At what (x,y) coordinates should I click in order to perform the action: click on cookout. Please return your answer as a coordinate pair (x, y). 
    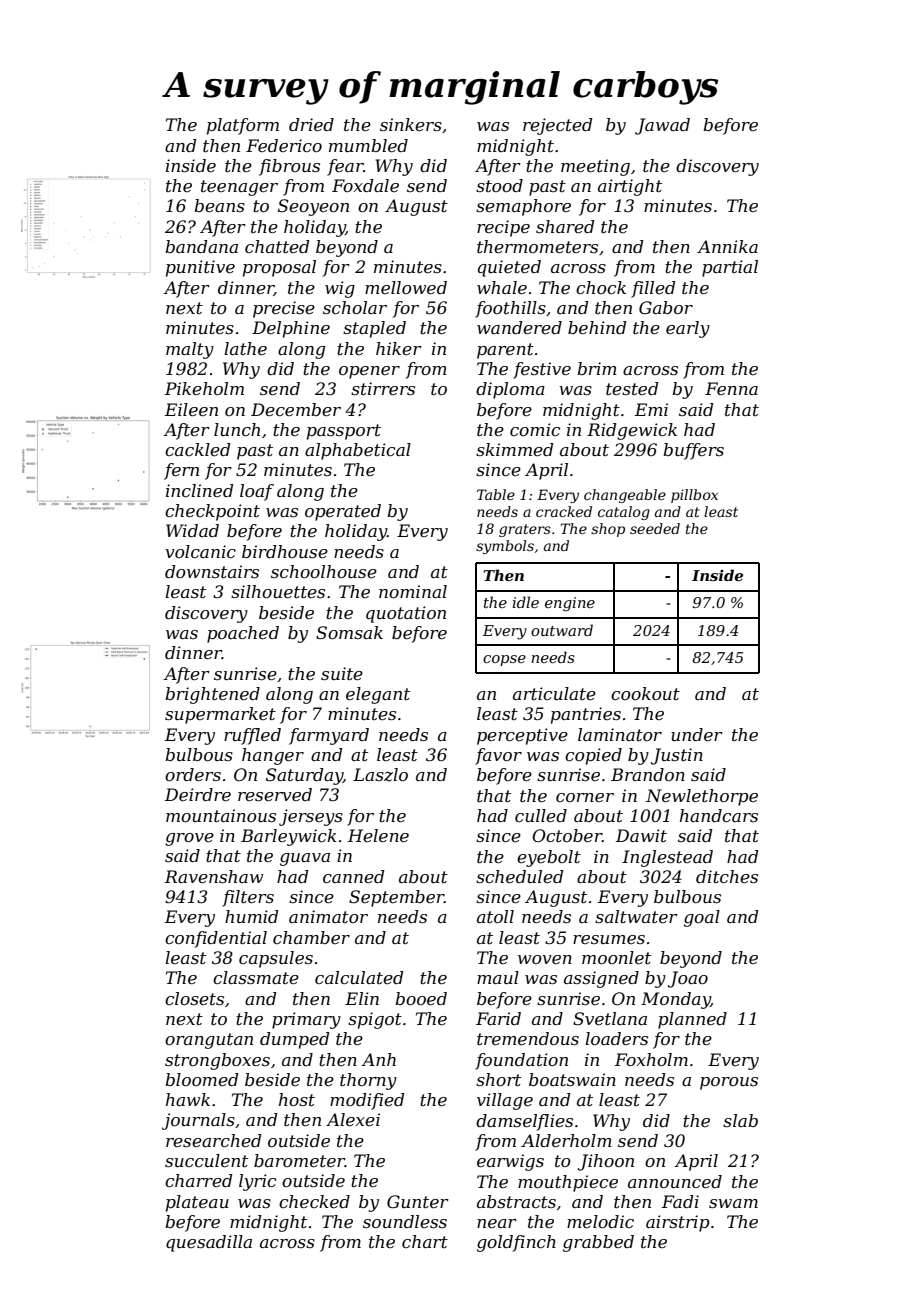
    Looking at the image, I should click on (645, 693).
